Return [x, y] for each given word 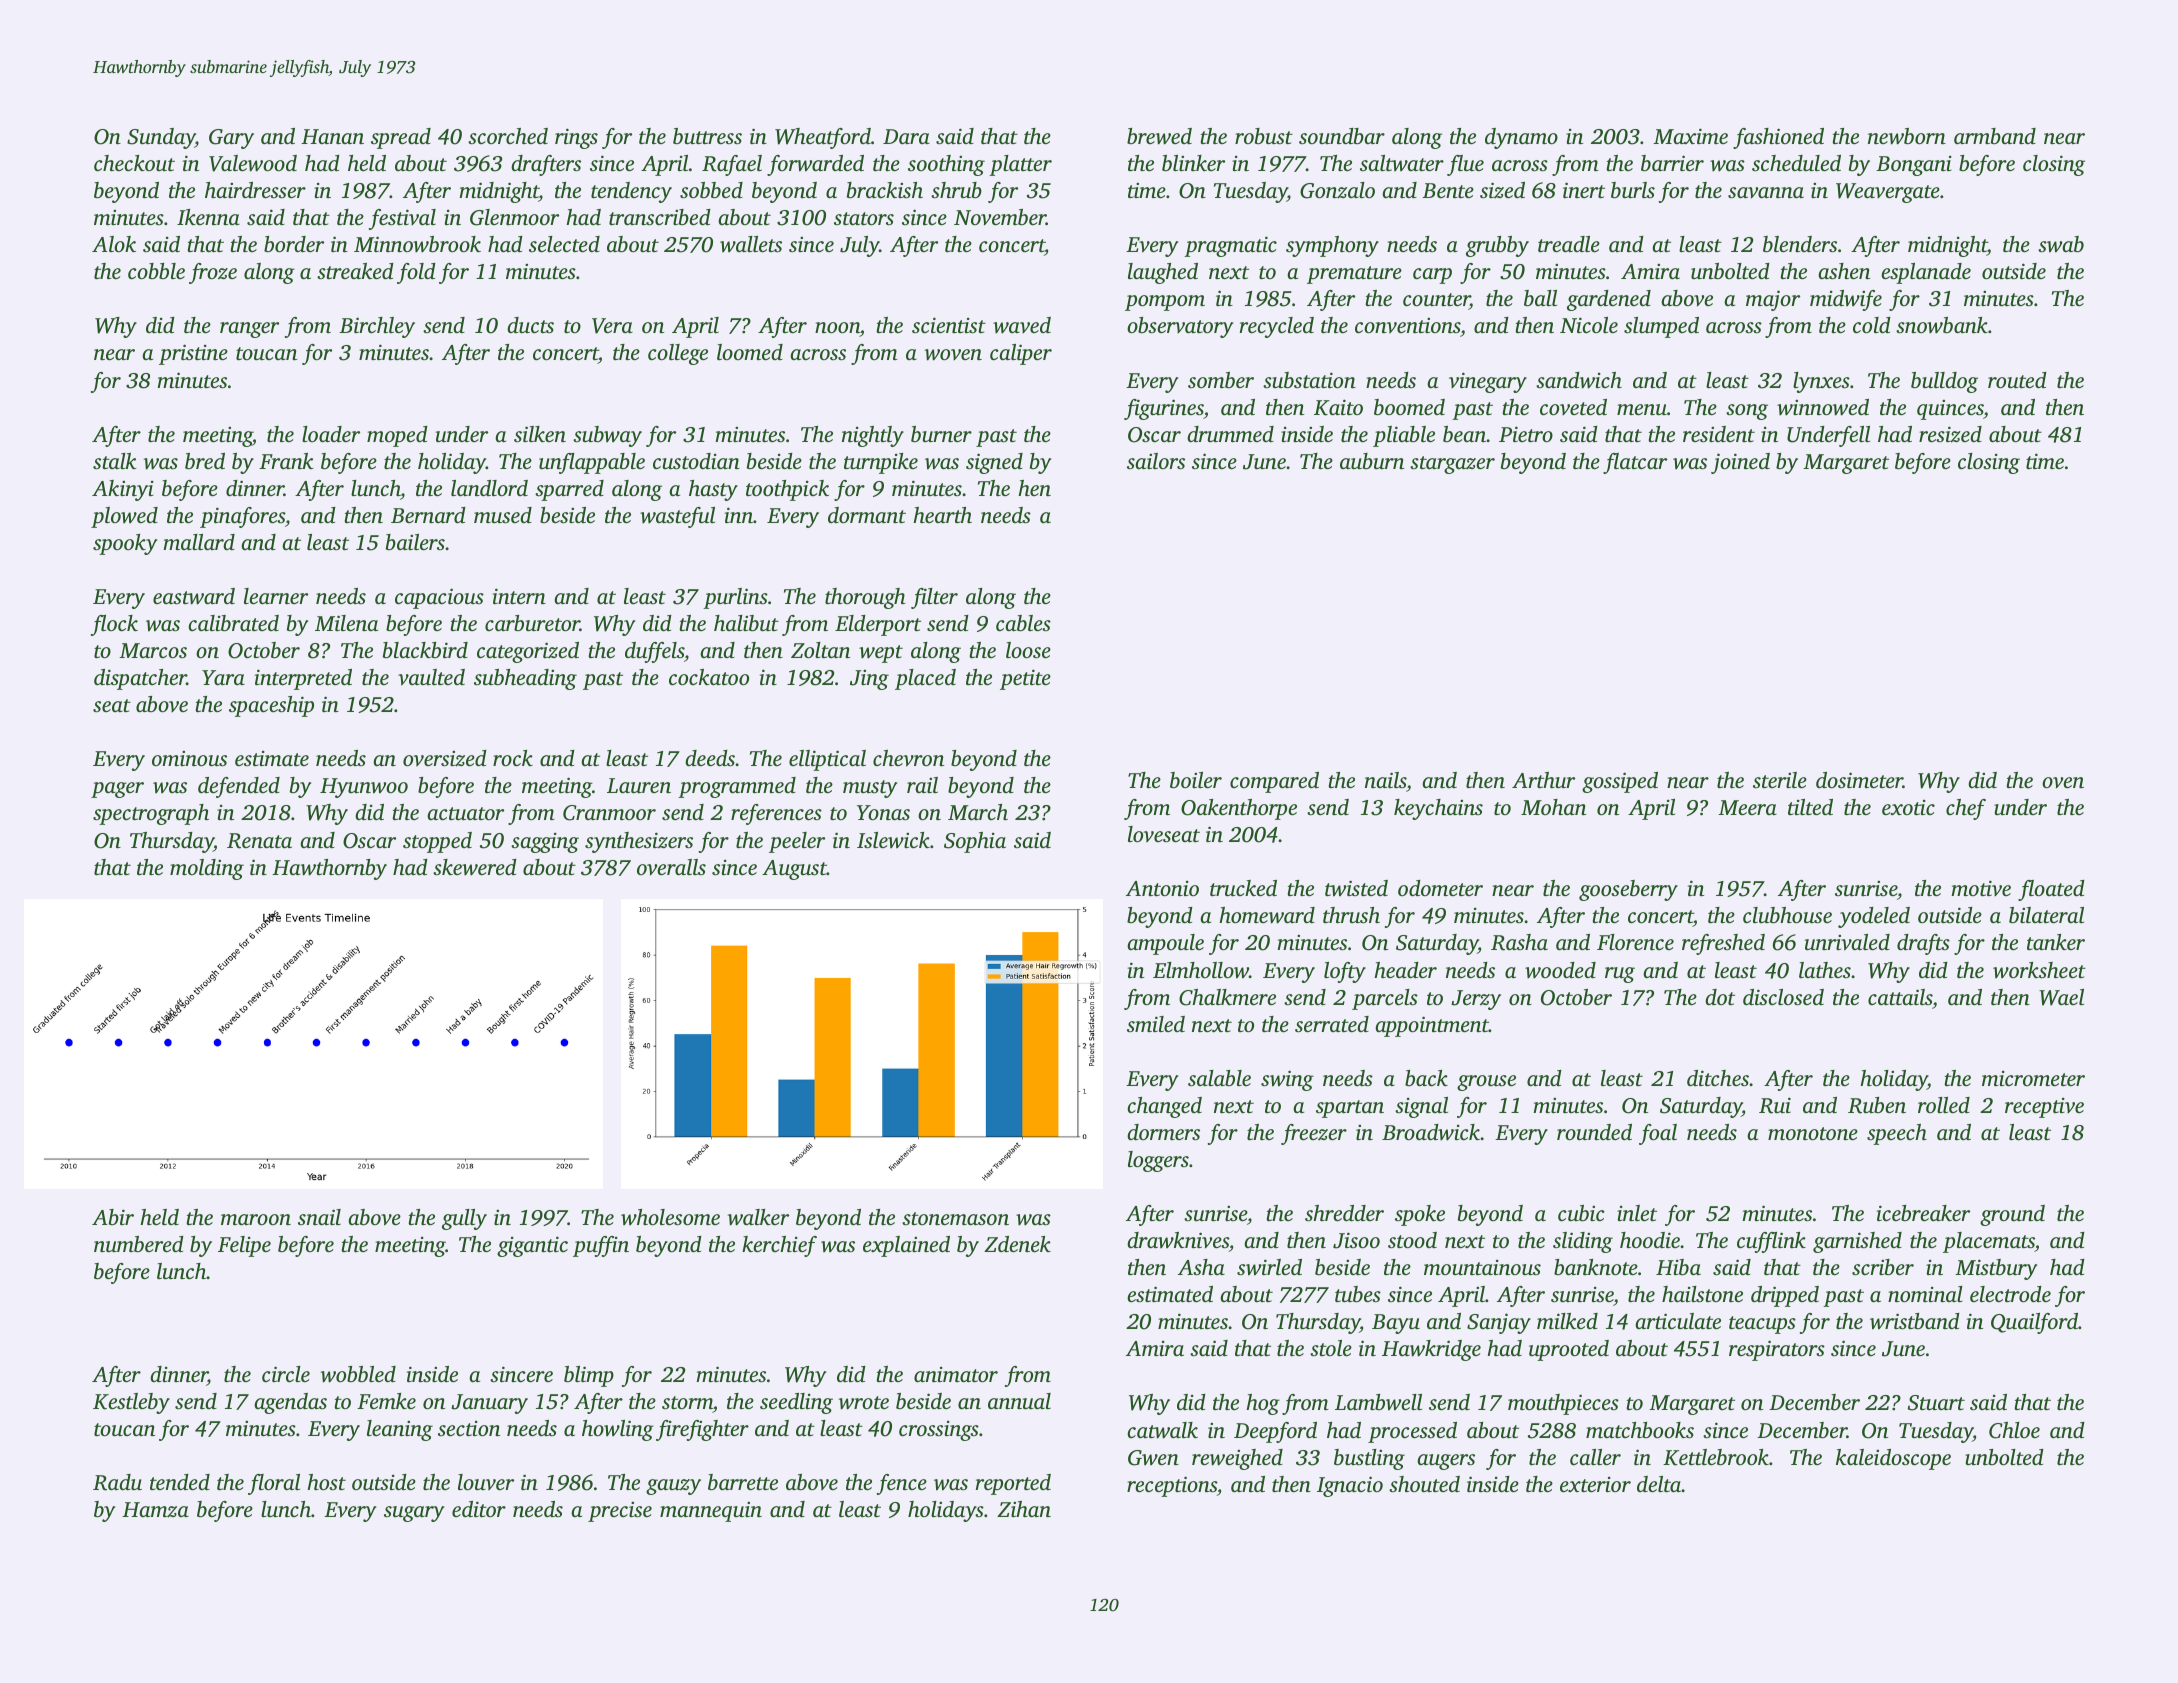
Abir [113, 1217]
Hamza [155, 1510]
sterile [1780, 780]
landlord [489, 488]
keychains [1438, 809]
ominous [189, 758]
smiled [1156, 1024]
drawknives [1178, 1240]
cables [1023, 623]
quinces [1950, 410]
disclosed [1783, 997]
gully [464, 1219]
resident [1719, 434]
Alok [114, 244]
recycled [1277, 327]
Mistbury [1996, 1269]
